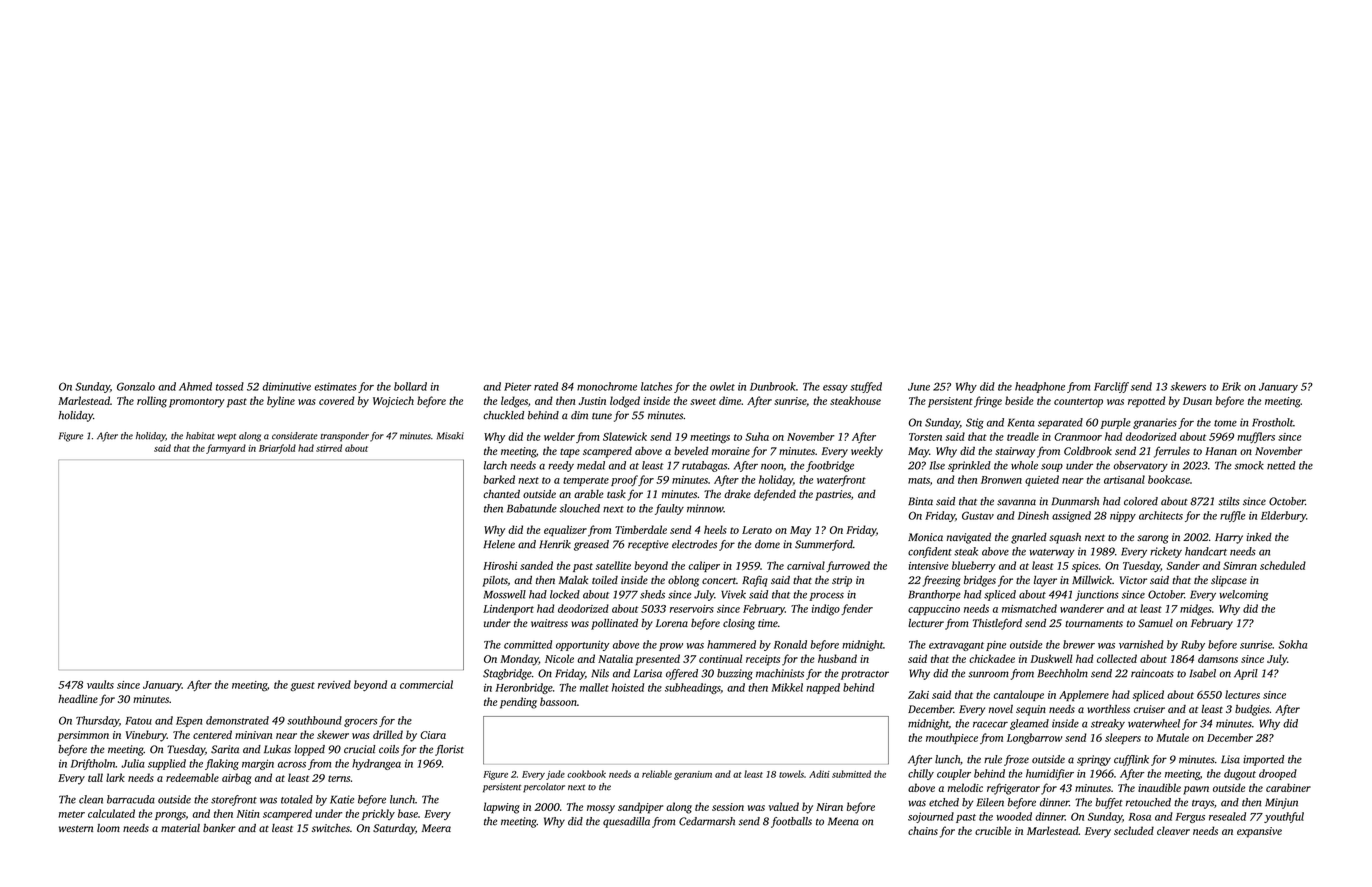 The image size is (1372, 887). What do you see at coordinates (504, 594) in the page?
I see `Mosswell` at bounding box center [504, 594].
